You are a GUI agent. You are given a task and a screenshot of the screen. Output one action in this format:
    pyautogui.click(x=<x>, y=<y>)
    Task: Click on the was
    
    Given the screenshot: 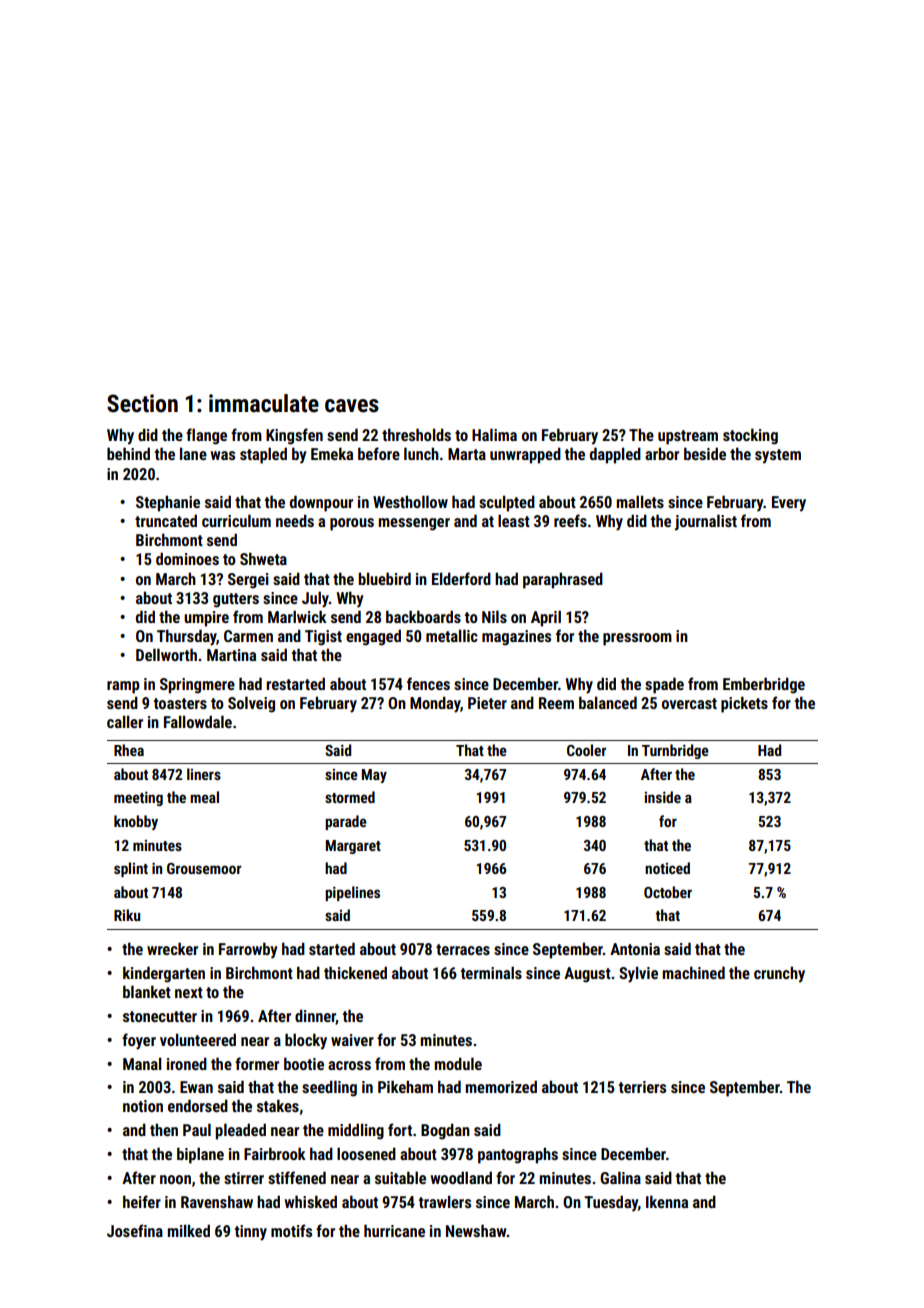 What is the action you would take?
    pyautogui.click(x=223, y=455)
